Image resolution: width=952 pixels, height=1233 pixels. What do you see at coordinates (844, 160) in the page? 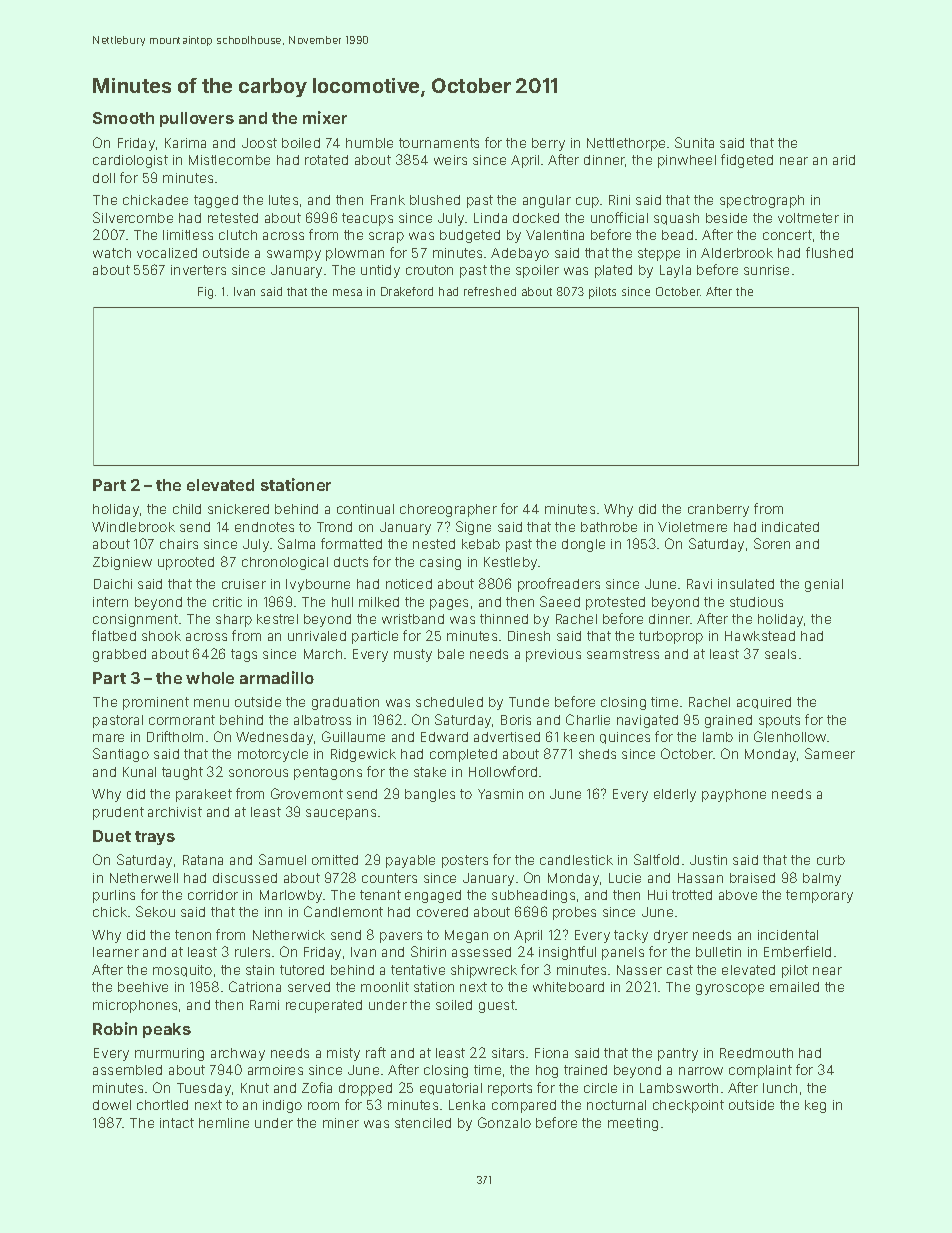
I see `arid` at bounding box center [844, 160].
